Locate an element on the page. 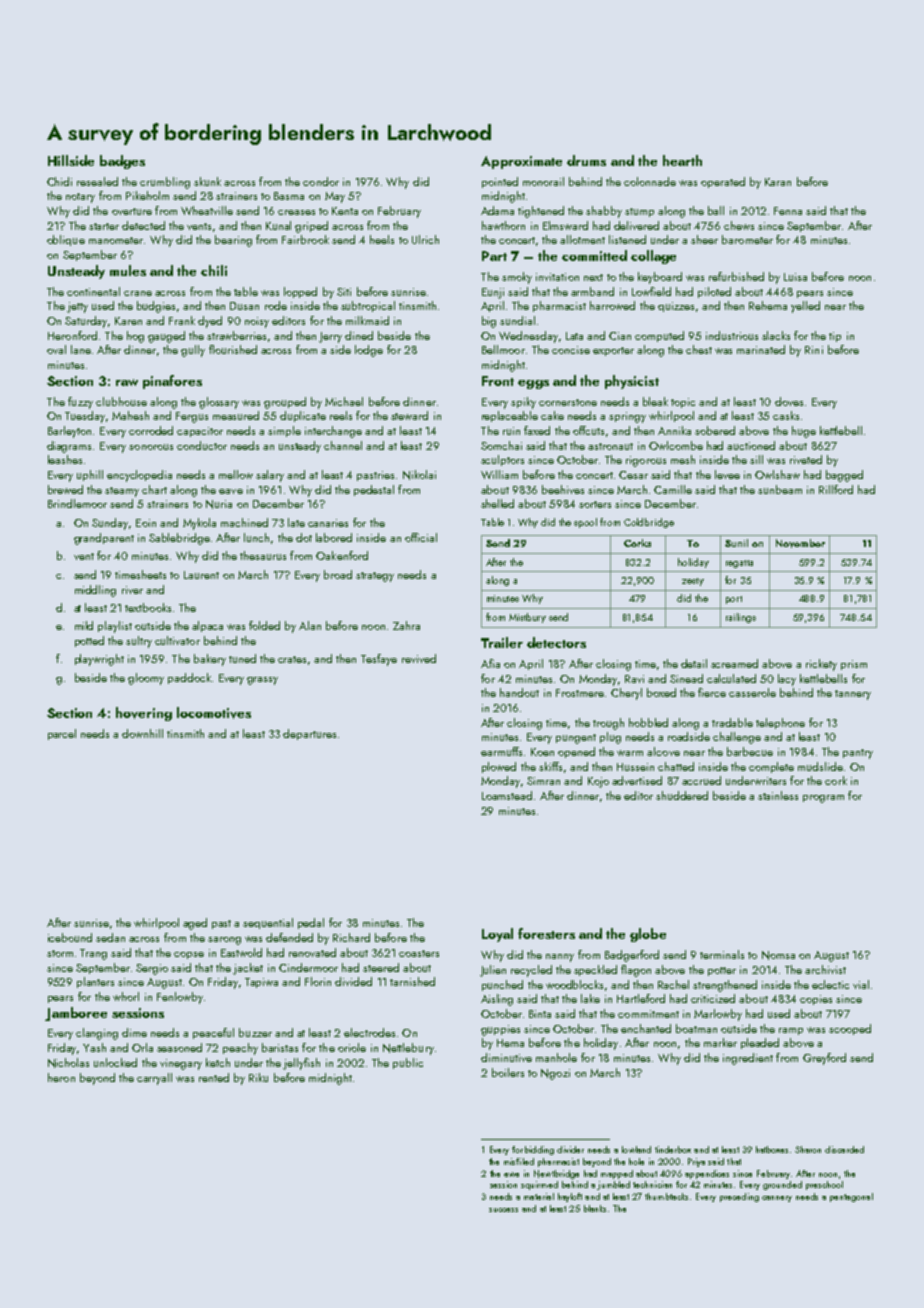 The image size is (924, 1308). Kojo is located at coordinates (598, 782).
